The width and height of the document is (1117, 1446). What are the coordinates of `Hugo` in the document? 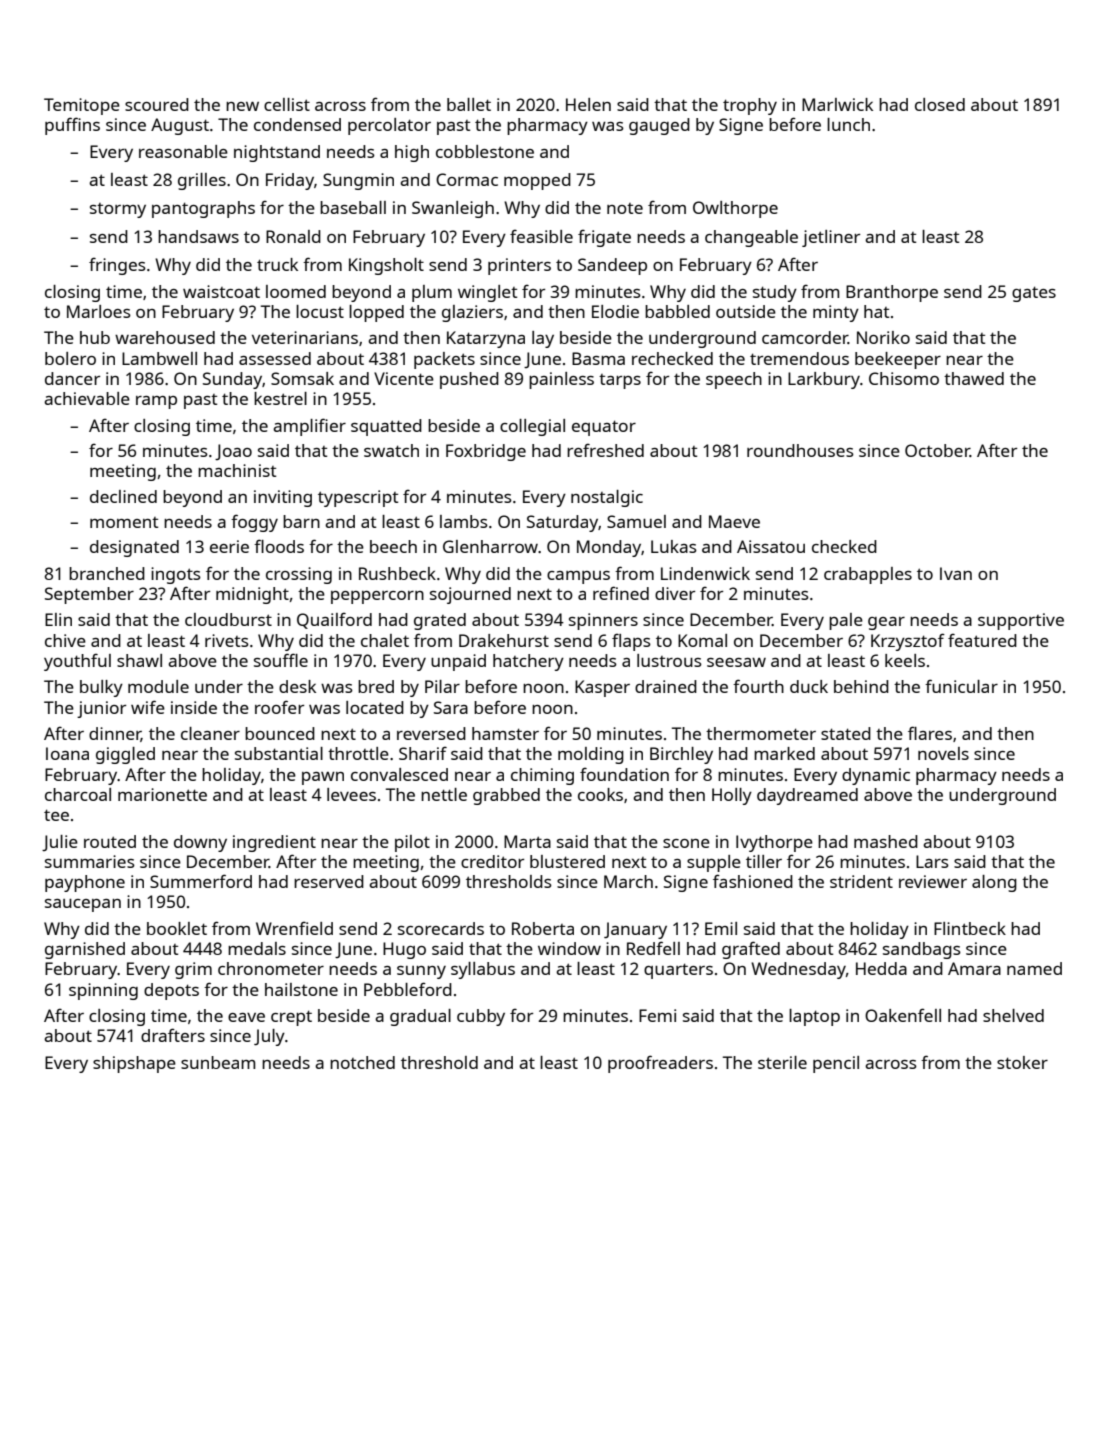 It's located at (404, 950).
